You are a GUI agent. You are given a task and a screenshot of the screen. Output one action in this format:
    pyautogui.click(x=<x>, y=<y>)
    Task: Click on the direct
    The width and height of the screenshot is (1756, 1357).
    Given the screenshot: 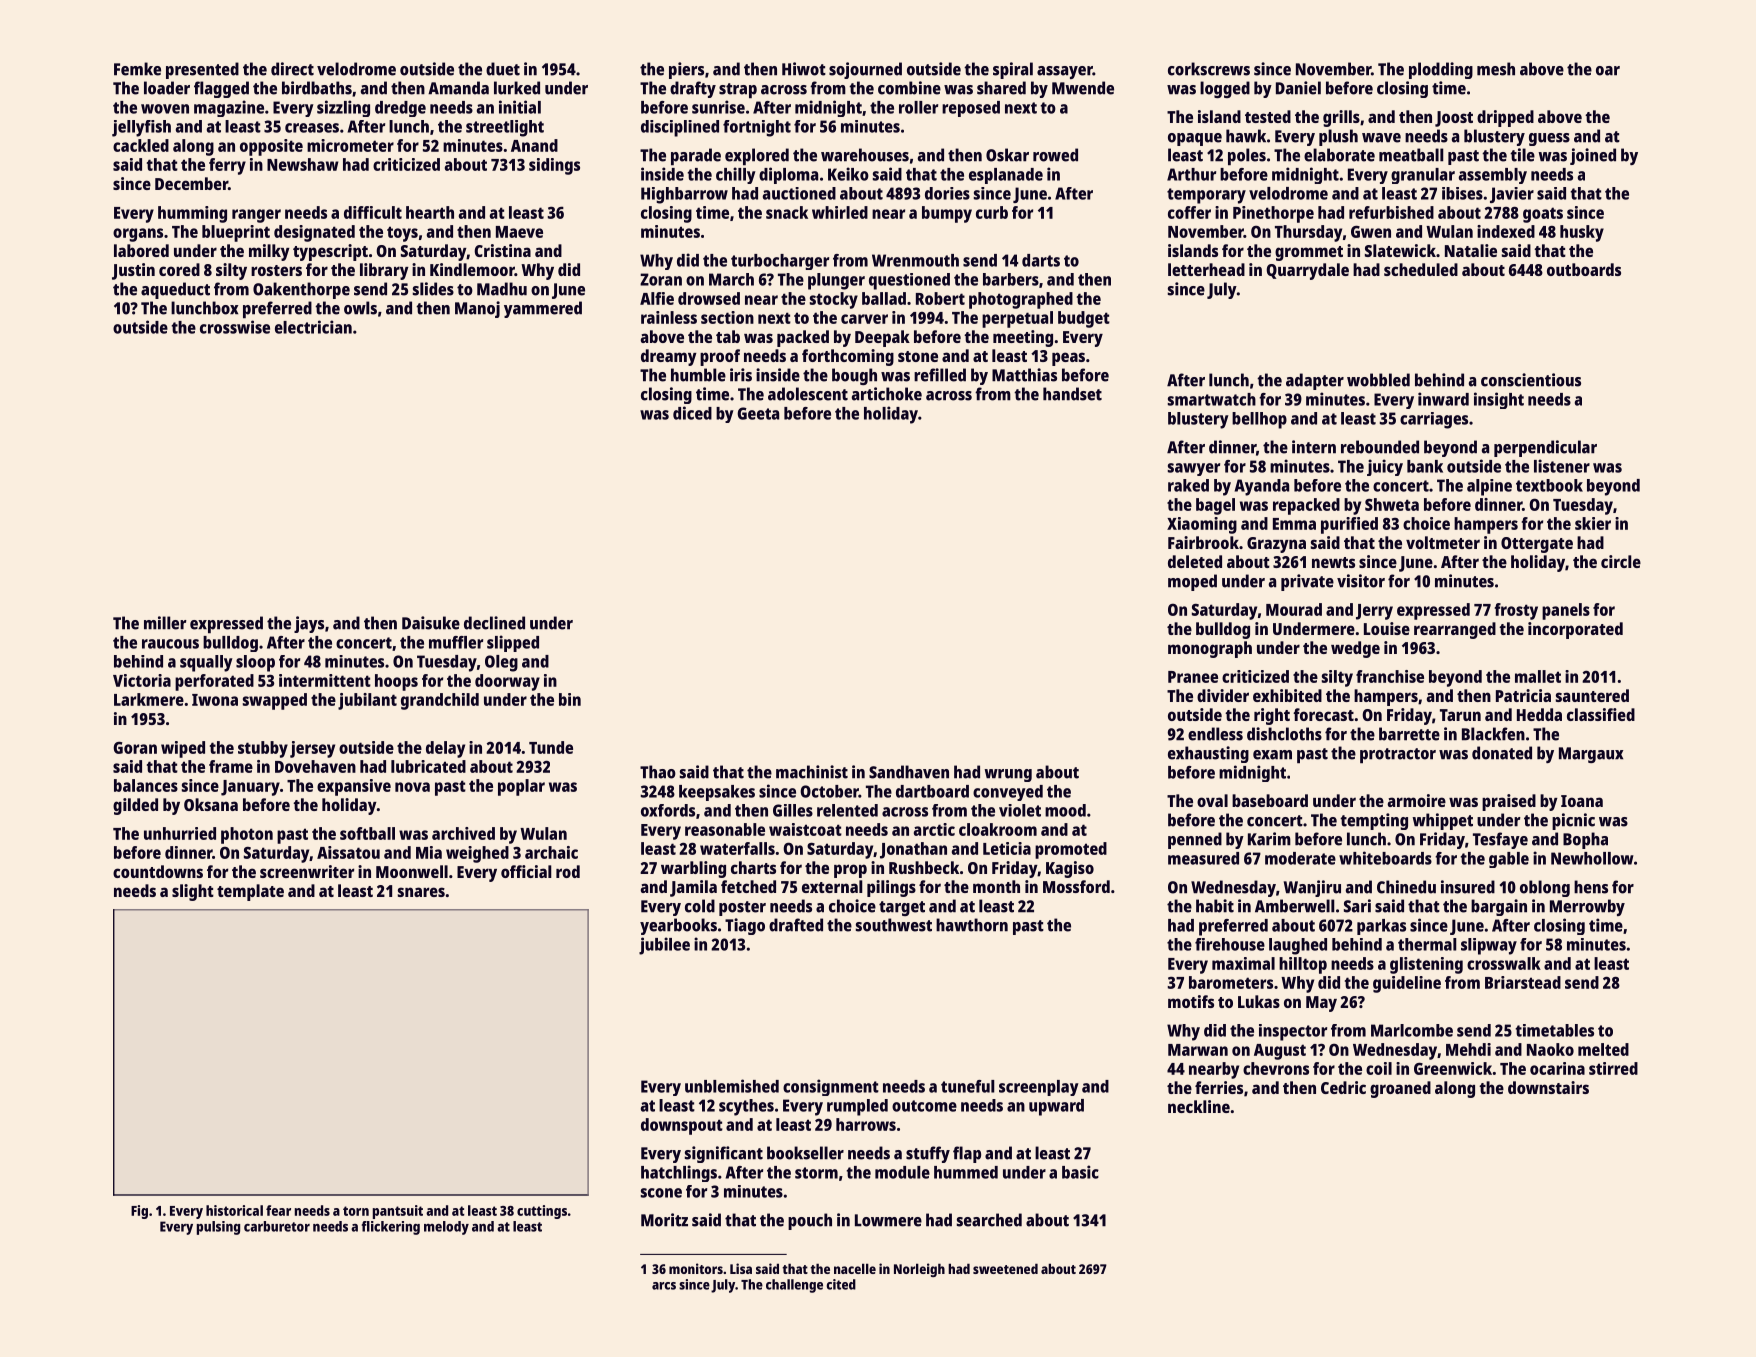 What is the action you would take?
    pyautogui.click(x=292, y=69)
